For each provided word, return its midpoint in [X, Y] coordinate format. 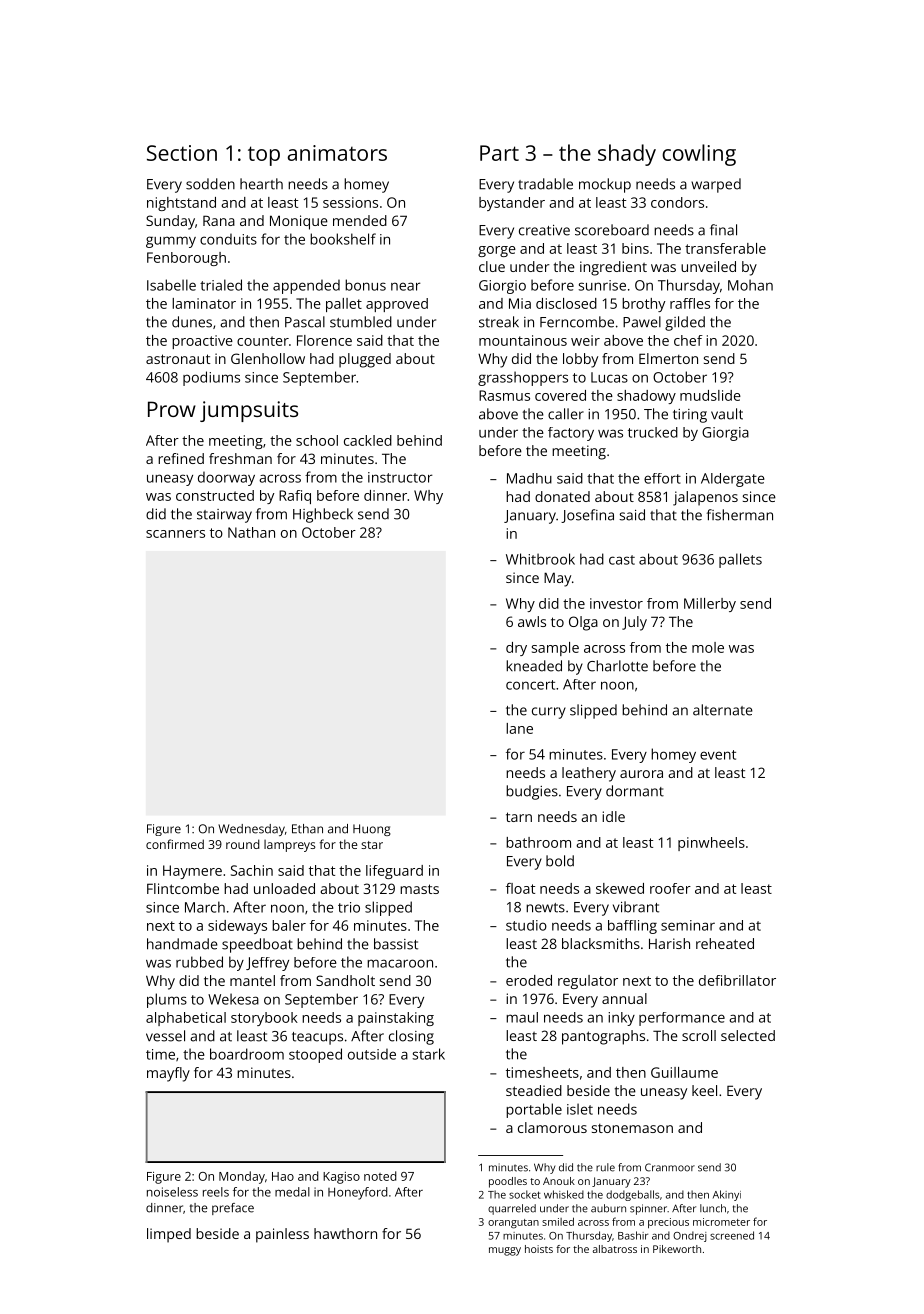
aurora [641, 774]
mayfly [168, 1074]
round [243, 844]
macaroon [400, 963]
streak [499, 322]
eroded [529, 980]
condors [677, 202]
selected [748, 1035]
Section [182, 153]
